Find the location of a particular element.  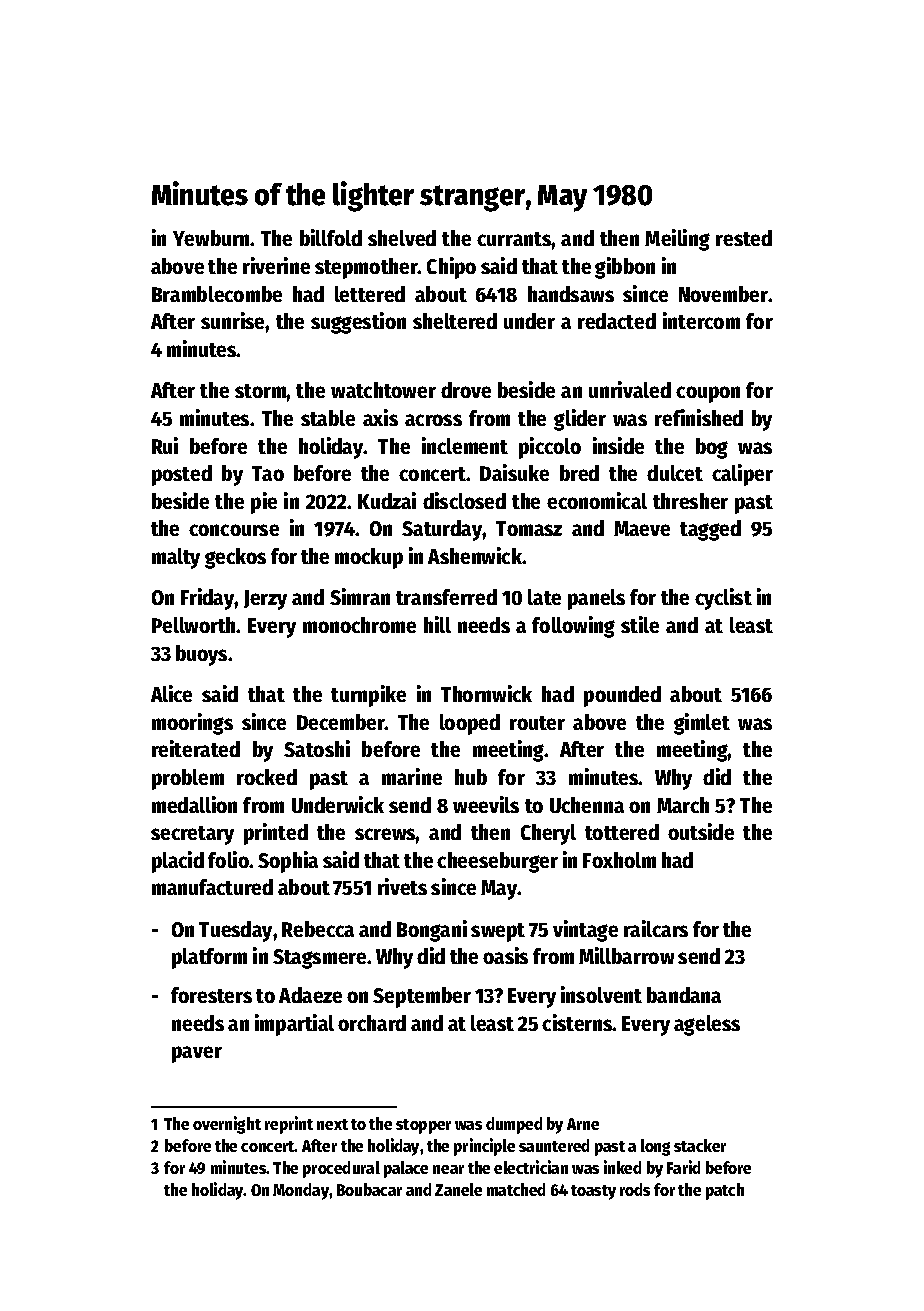

inside is located at coordinates (618, 445).
